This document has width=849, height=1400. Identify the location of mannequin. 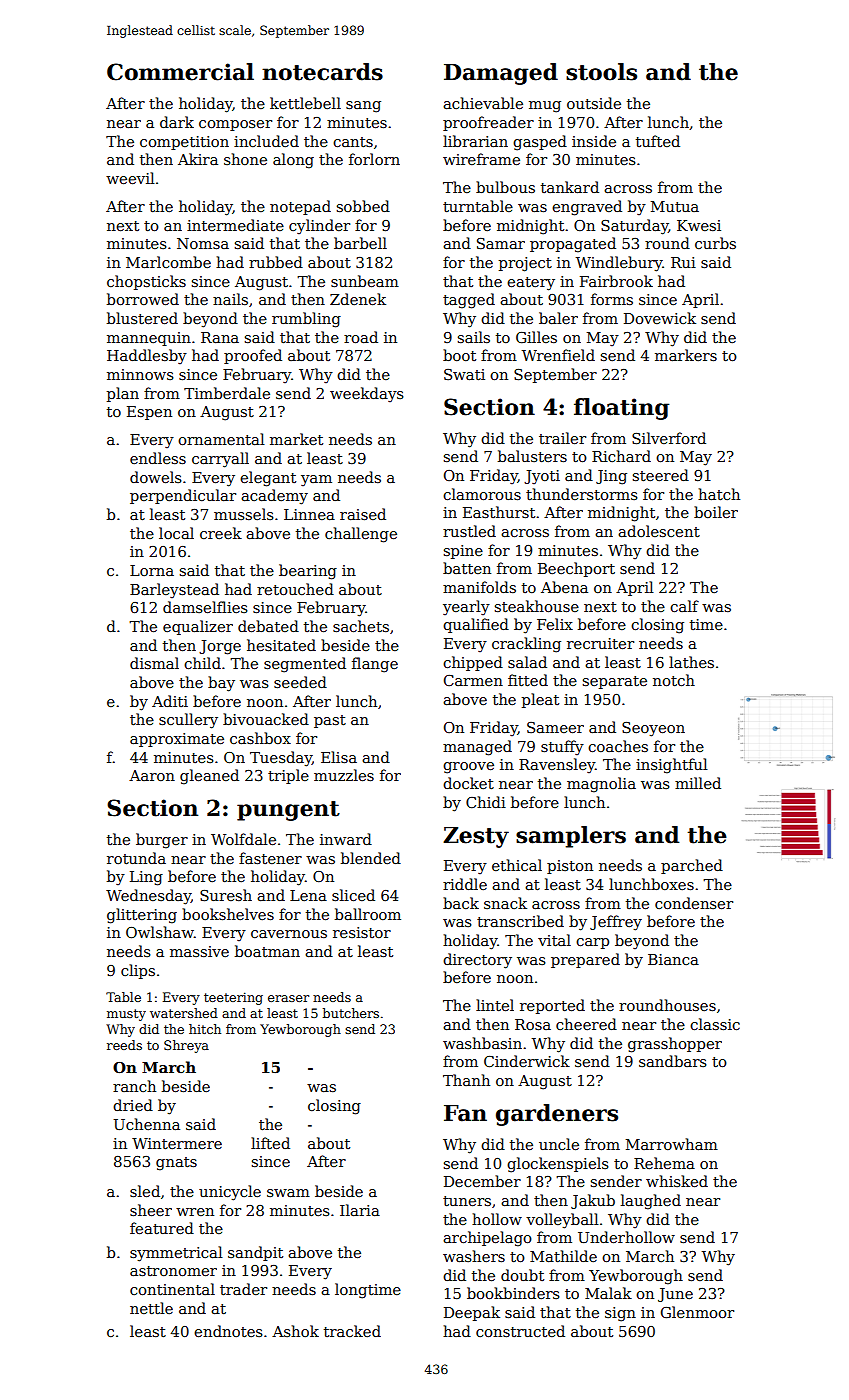
(149, 339).
